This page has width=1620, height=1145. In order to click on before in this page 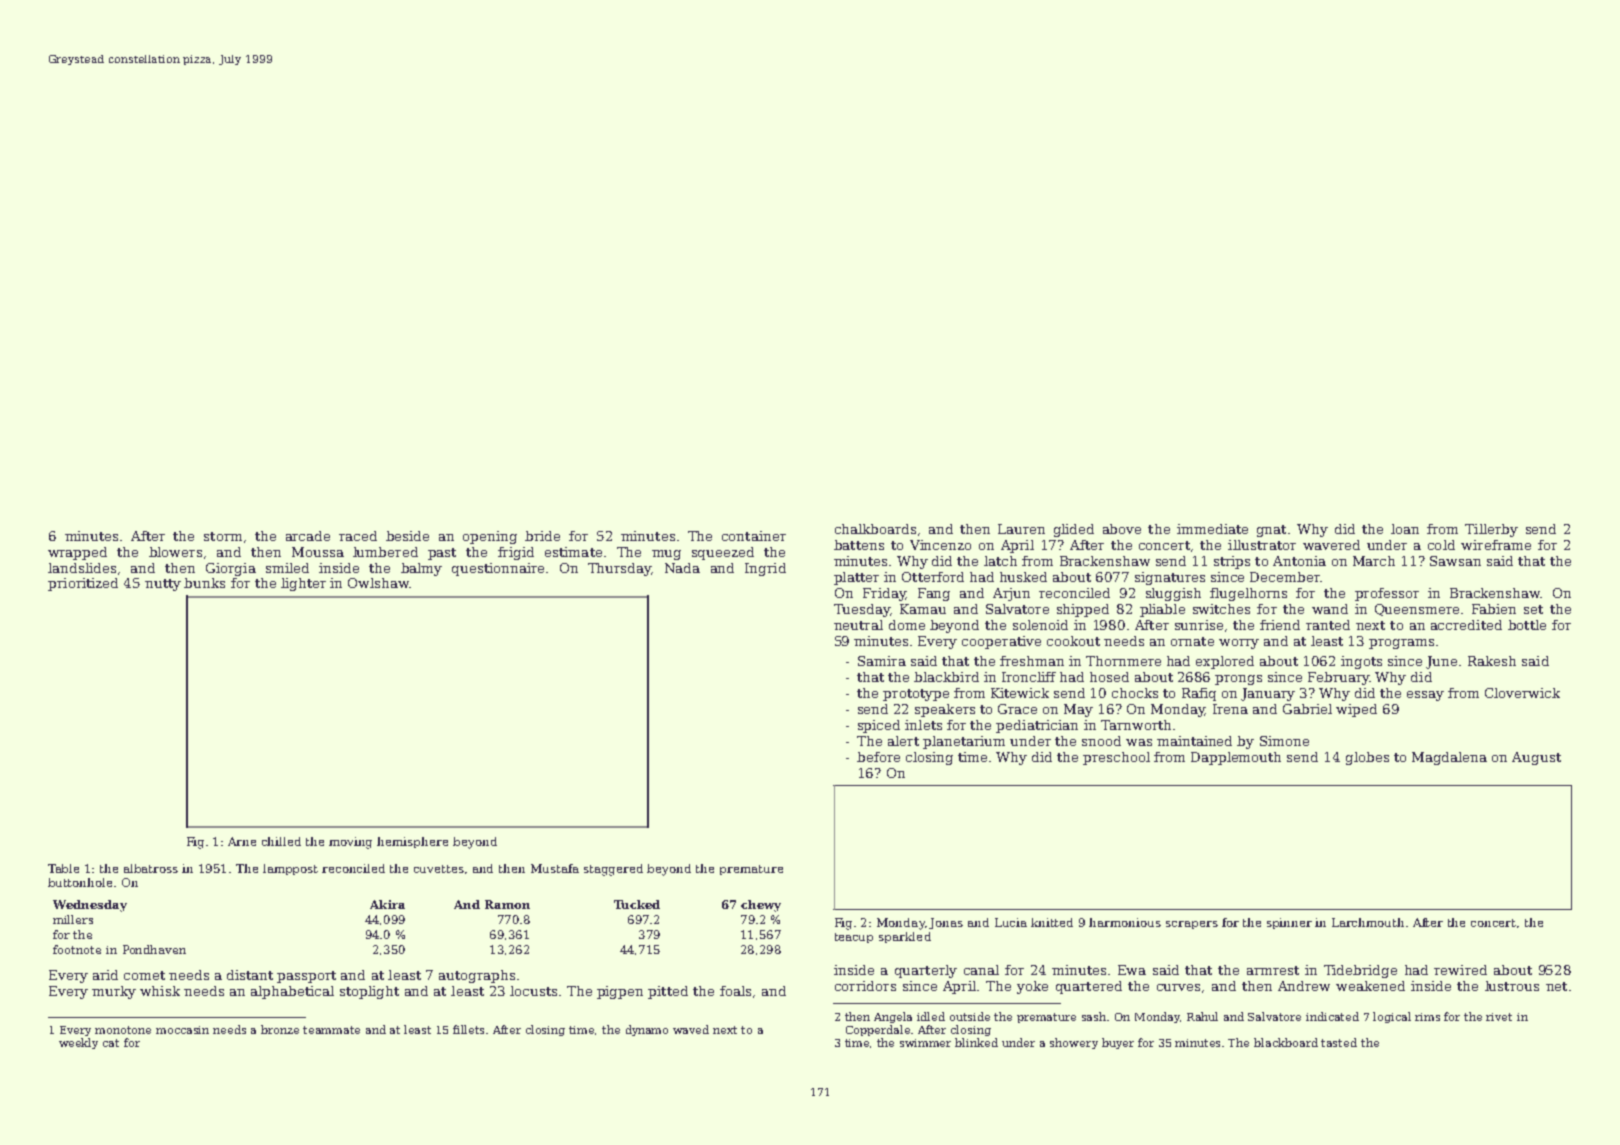, I will do `click(878, 757)`.
